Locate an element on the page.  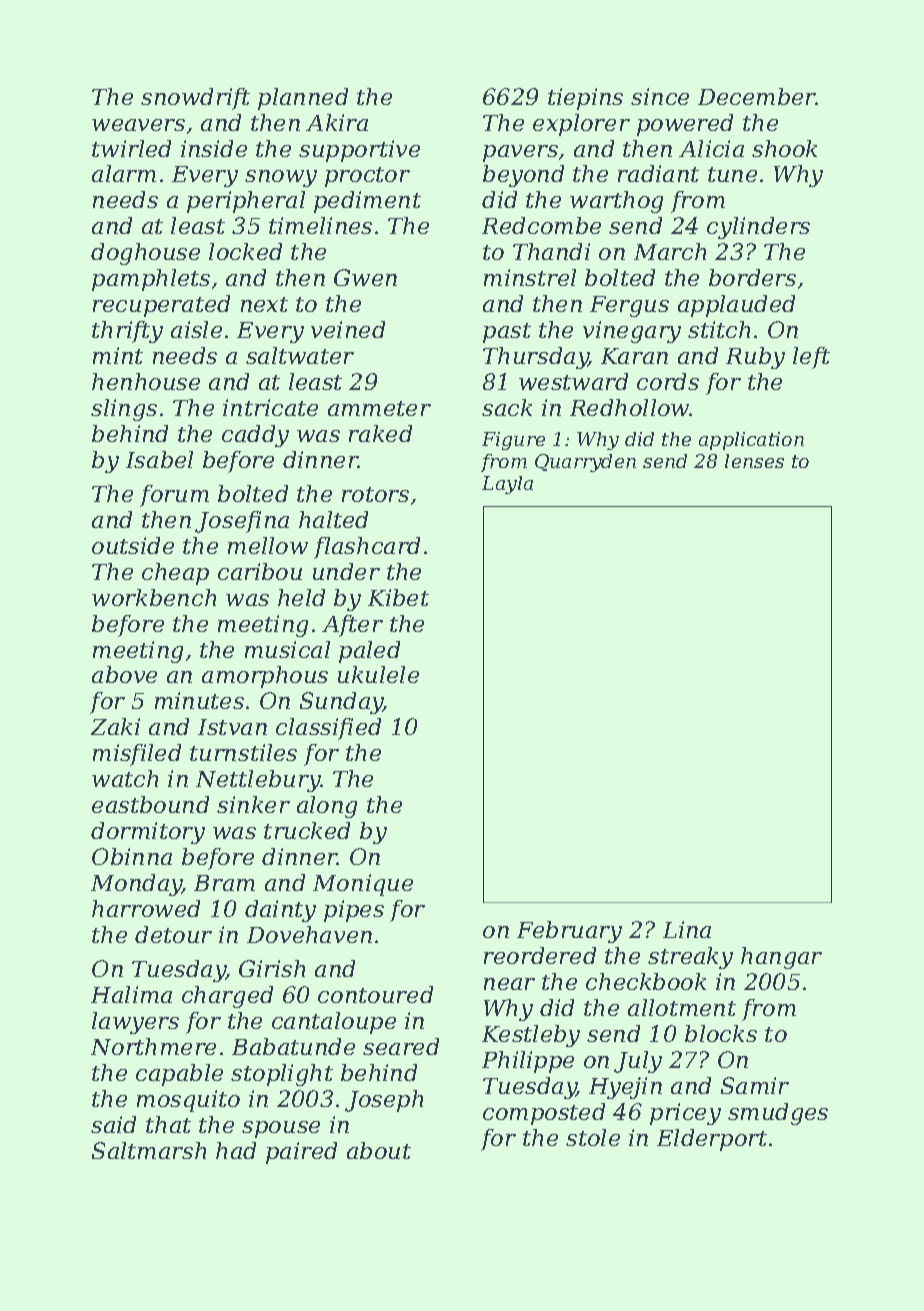
sinker is located at coordinates (253, 804).
